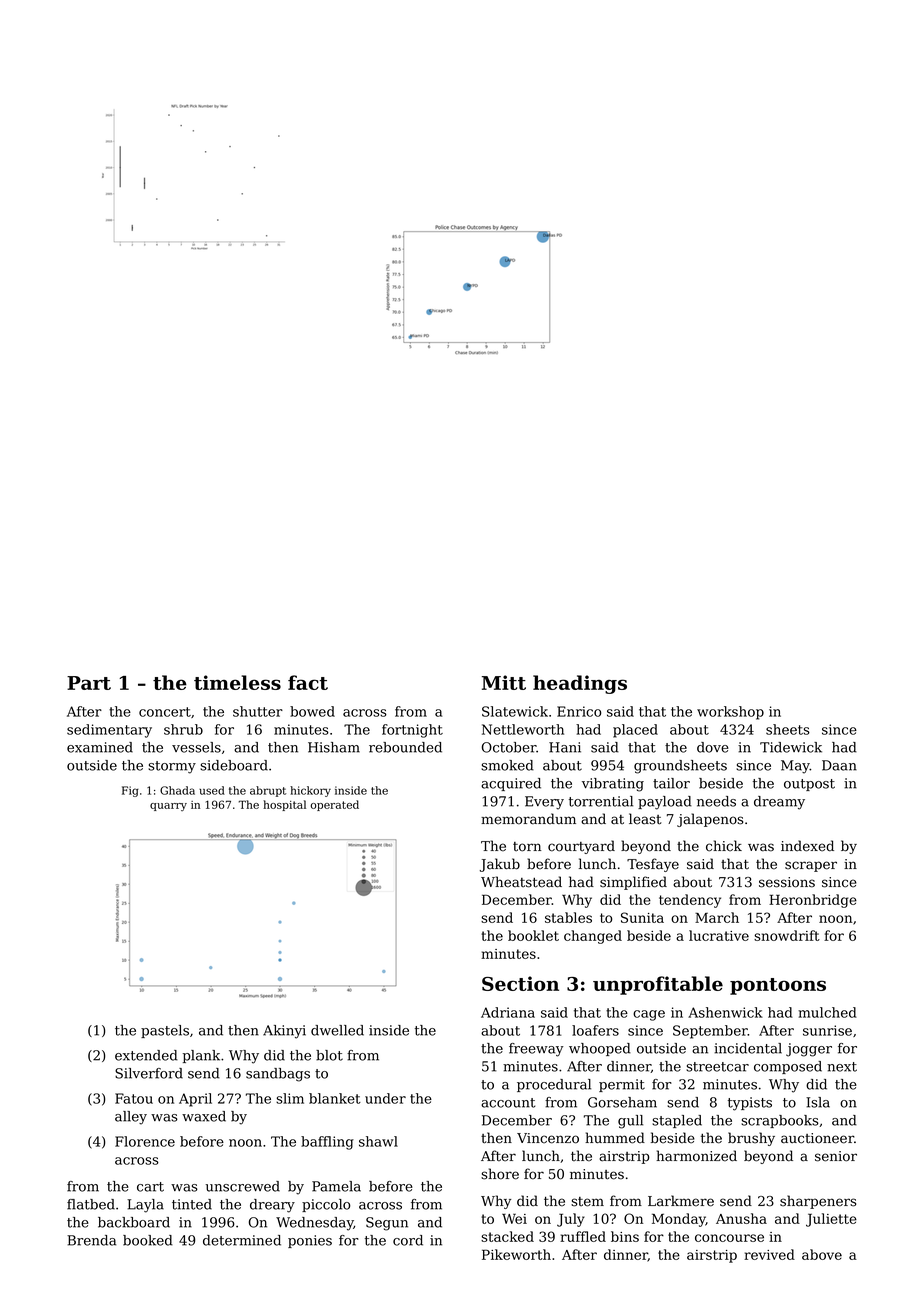 The height and width of the screenshot is (1308, 924). I want to click on pastels, so click(165, 1031).
